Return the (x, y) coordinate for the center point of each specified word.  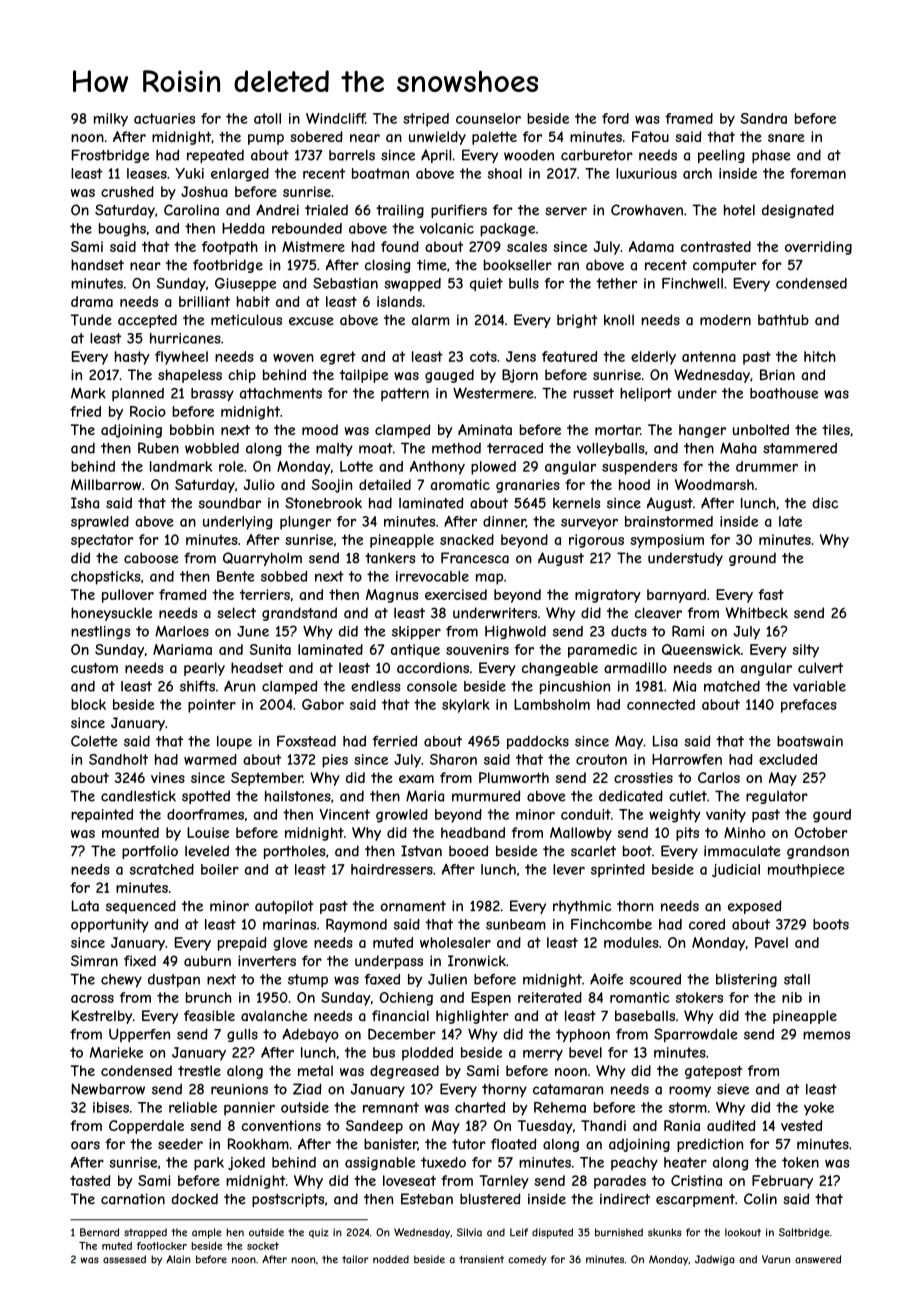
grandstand (299, 614)
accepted (147, 321)
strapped (145, 1233)
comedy (527, 1260)
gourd (832, 816)
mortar (617, 430)
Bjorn (520, 376)
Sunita (270, 649)
